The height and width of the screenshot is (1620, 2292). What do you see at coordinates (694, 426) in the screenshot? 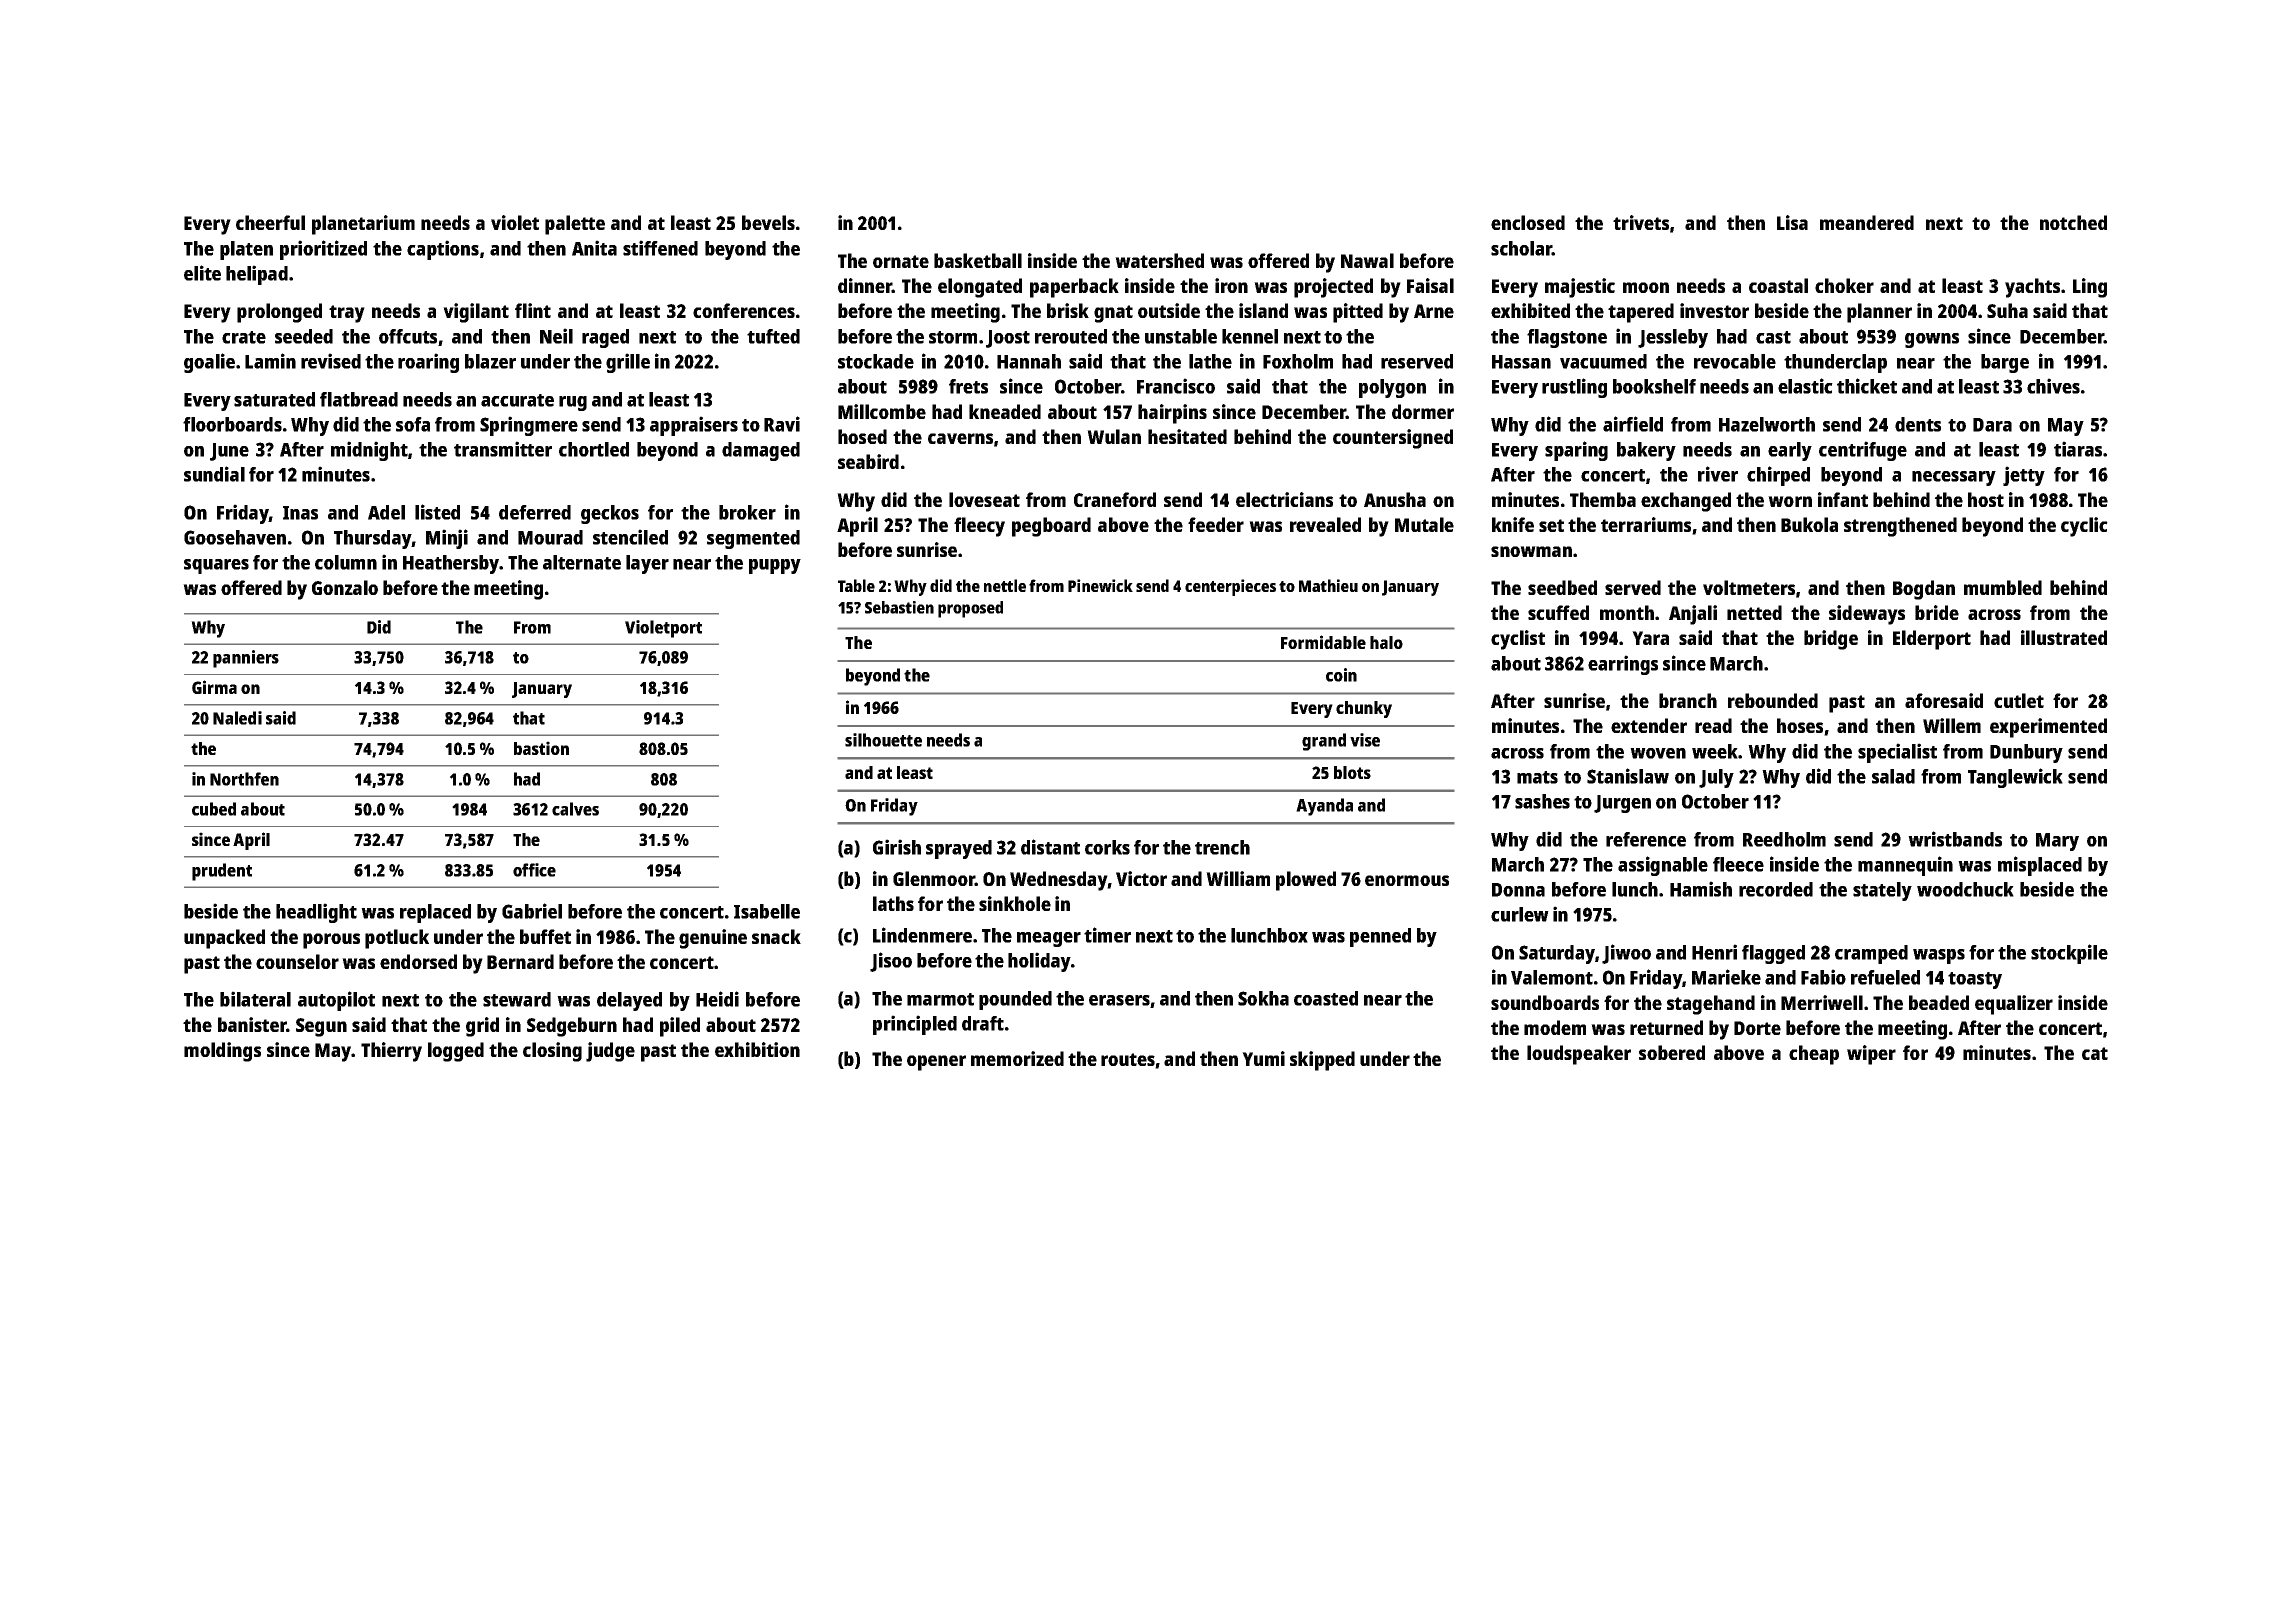
I see `appraisers` at bounding box center [694, 426].
